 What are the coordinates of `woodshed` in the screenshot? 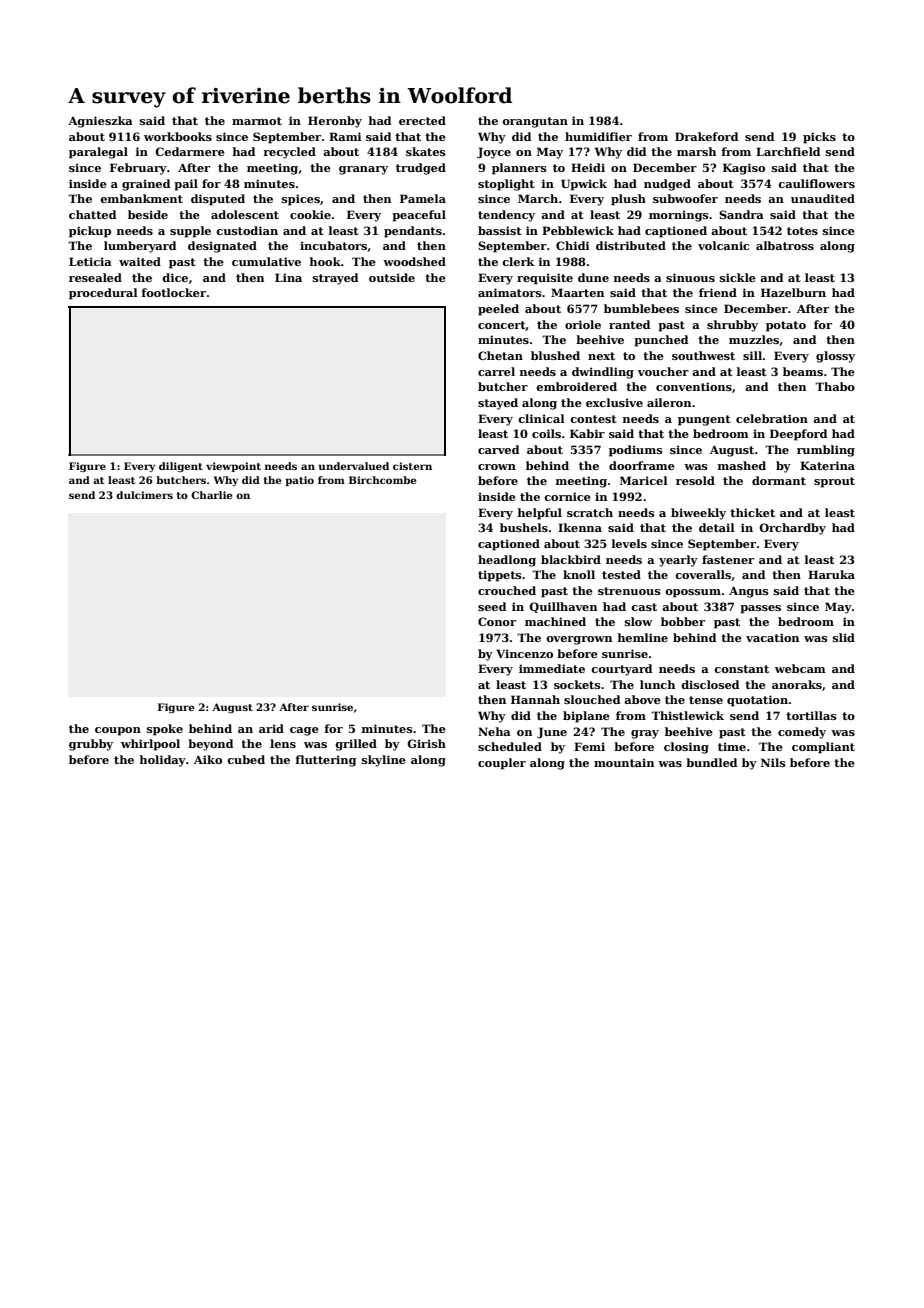 It's located at (414, 261).
